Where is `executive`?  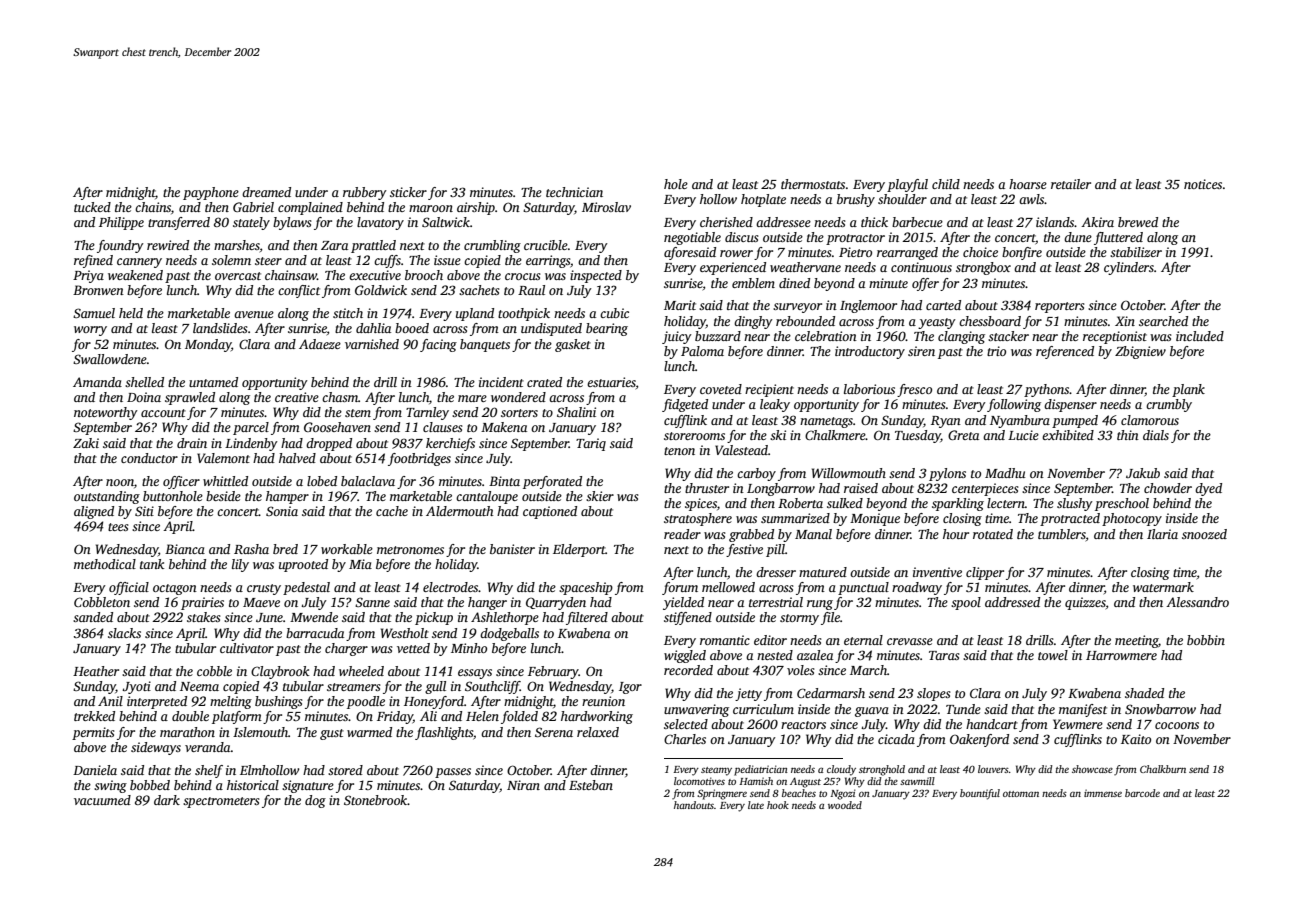 executive is located at coordinates (375, 275).
